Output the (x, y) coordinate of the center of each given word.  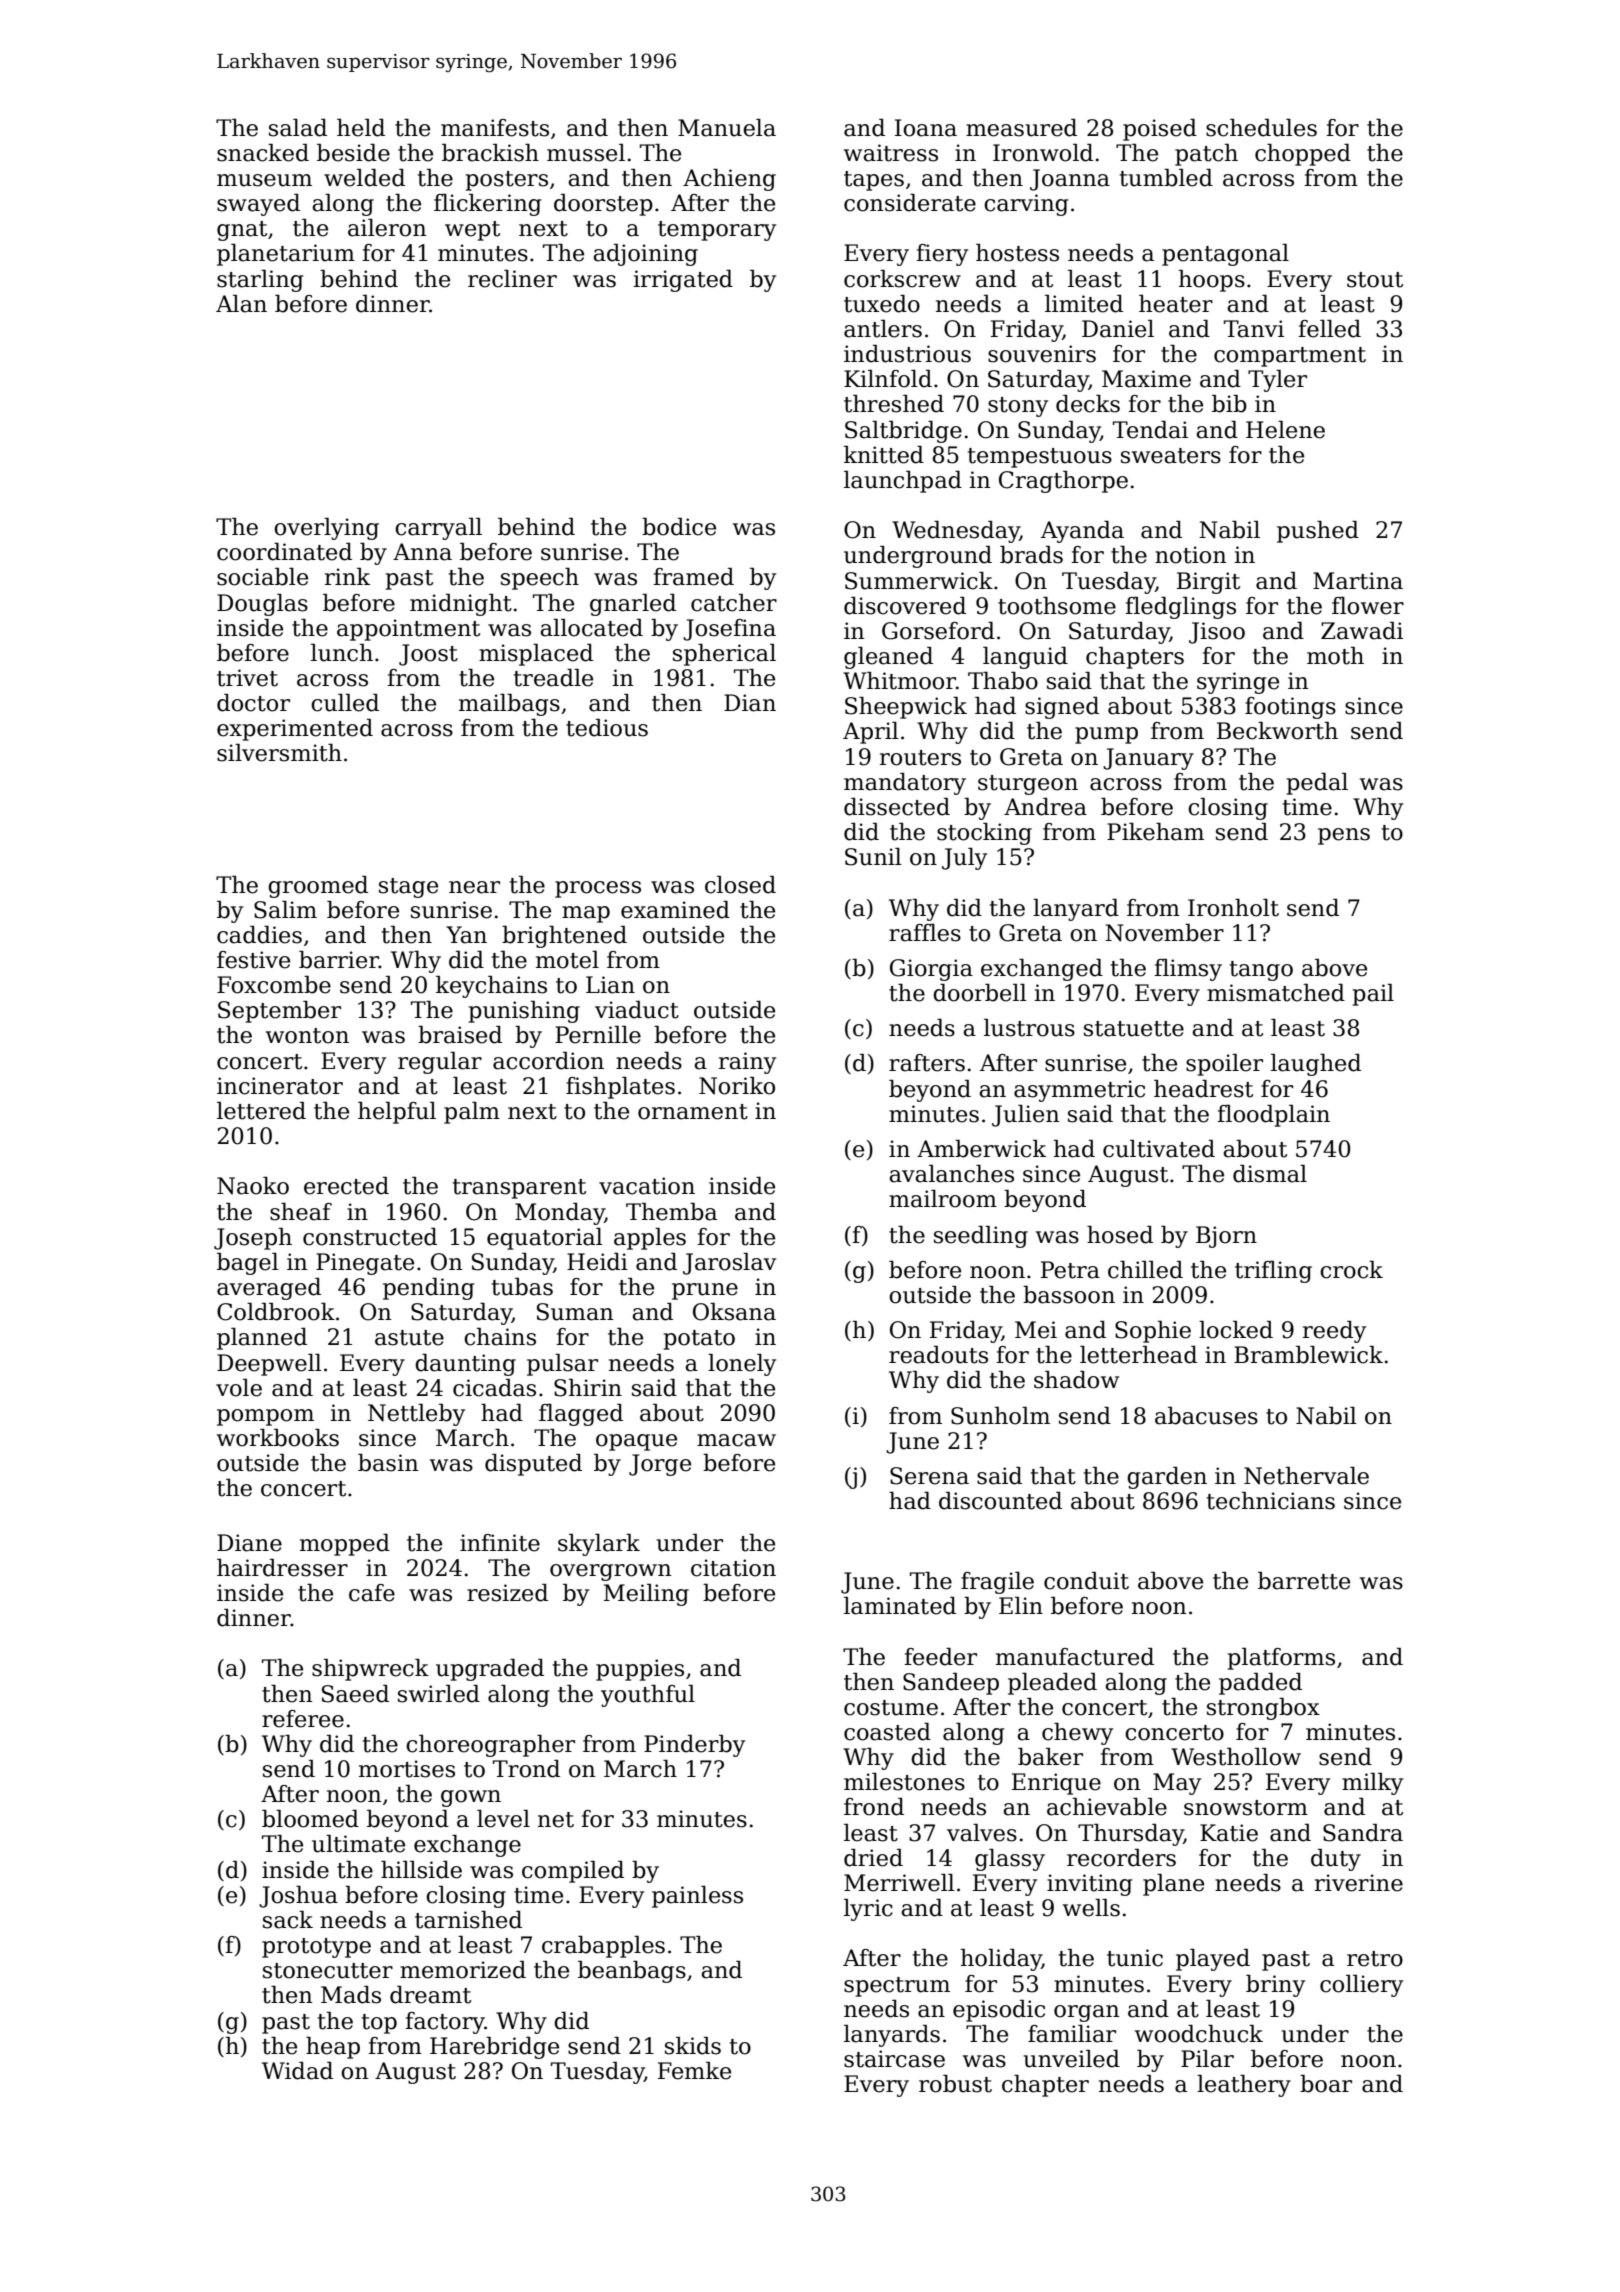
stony (1018, 407)
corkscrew (902, 279)
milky (1372, 1784)
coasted (887, 1732)
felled (1329, 329)
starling (260, 281)
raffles (925, 933)
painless (697, 1897)
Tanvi (1254, 329)
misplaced (536, 655)
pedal (1317, 784)
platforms (1281, 1659)
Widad (297, 2071)
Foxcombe (274, 985)
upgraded (490, 1670)
